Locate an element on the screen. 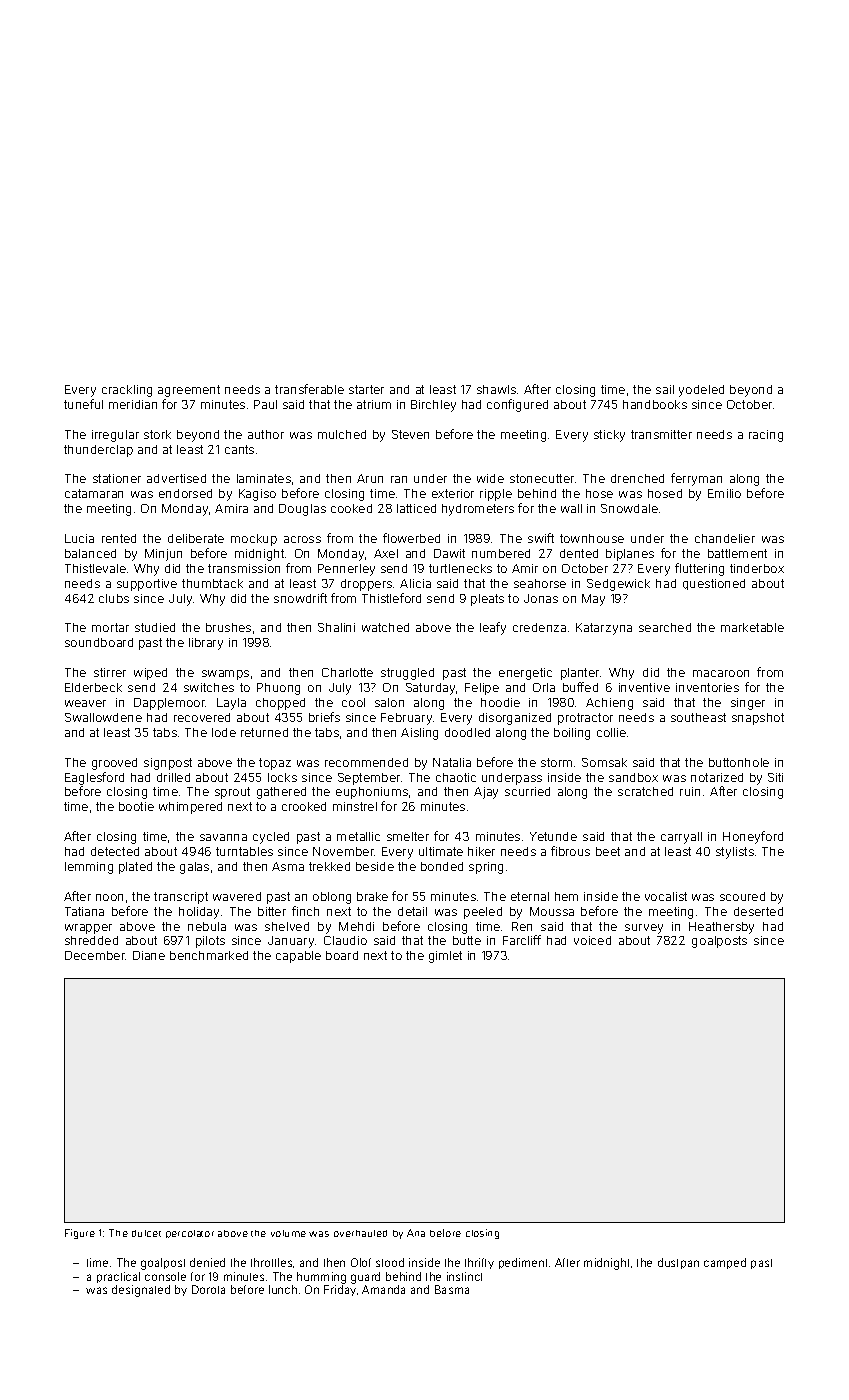 This screenshot has width=849, height=1400. sandbox is located at coordinates (633, 777).
